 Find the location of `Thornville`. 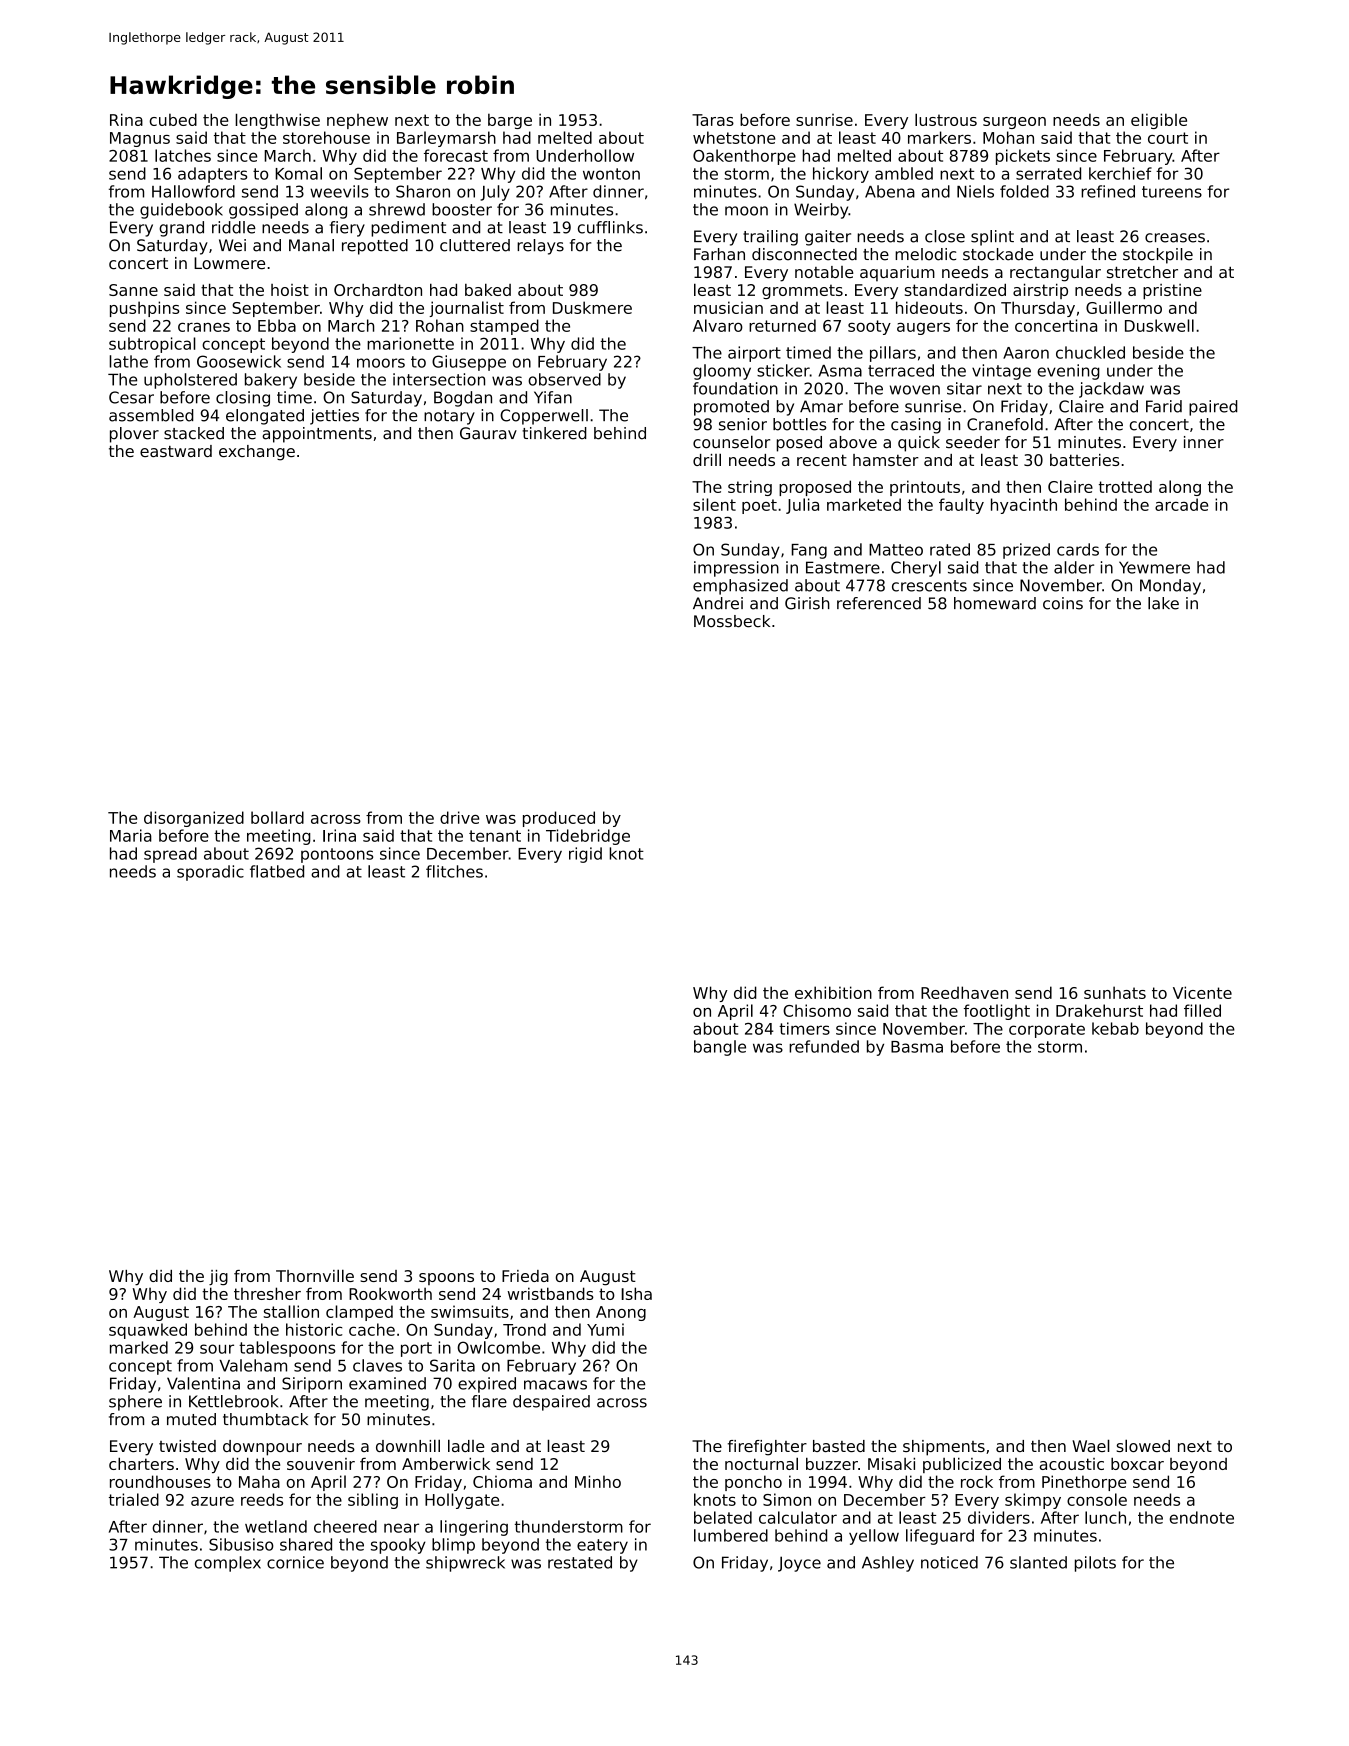

Thornville is located at coordinates (315, 1275).
